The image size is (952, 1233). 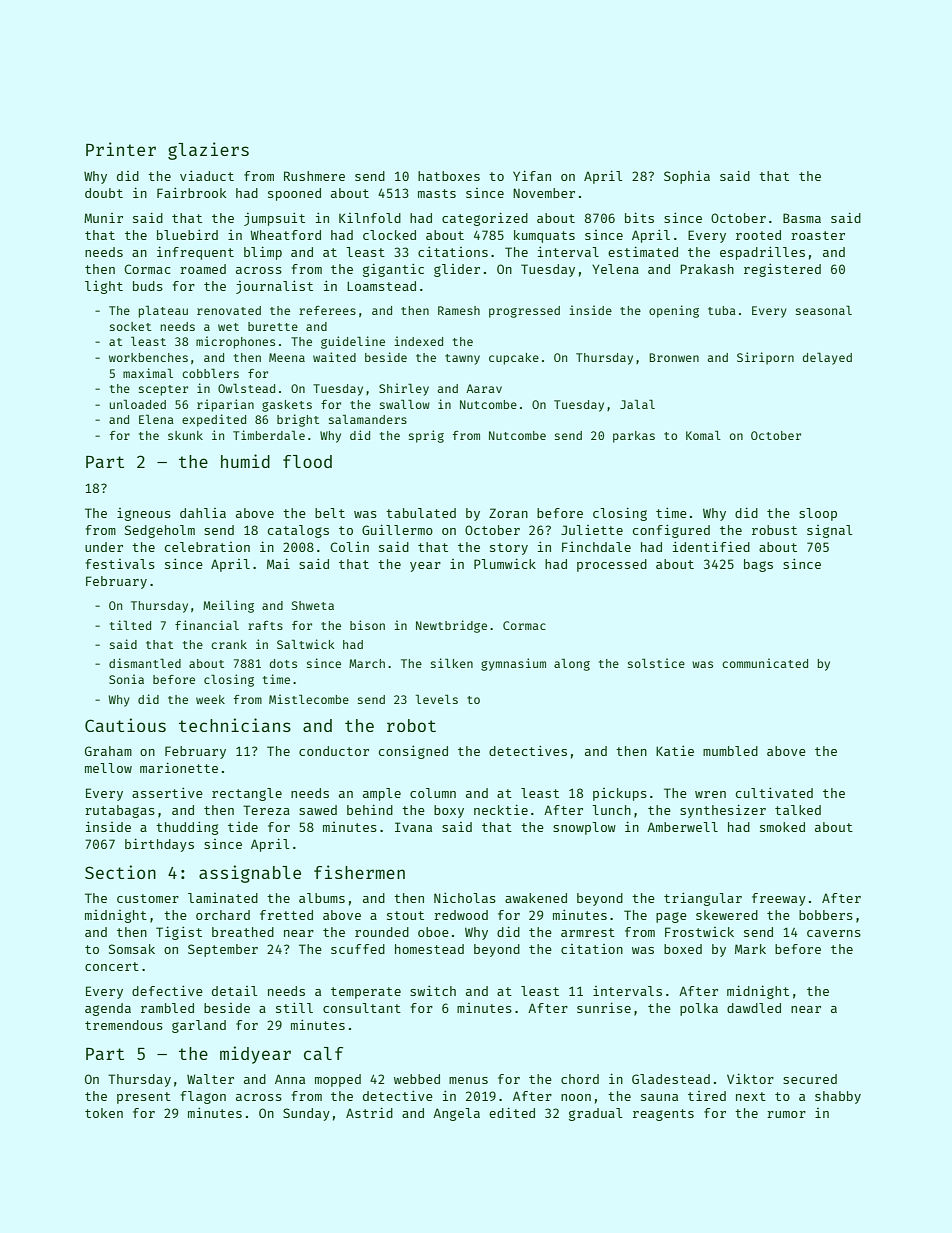 What do you see at coordinates (130, 625) in the page?
I see `tilted` at bounding box center [130, 625].
